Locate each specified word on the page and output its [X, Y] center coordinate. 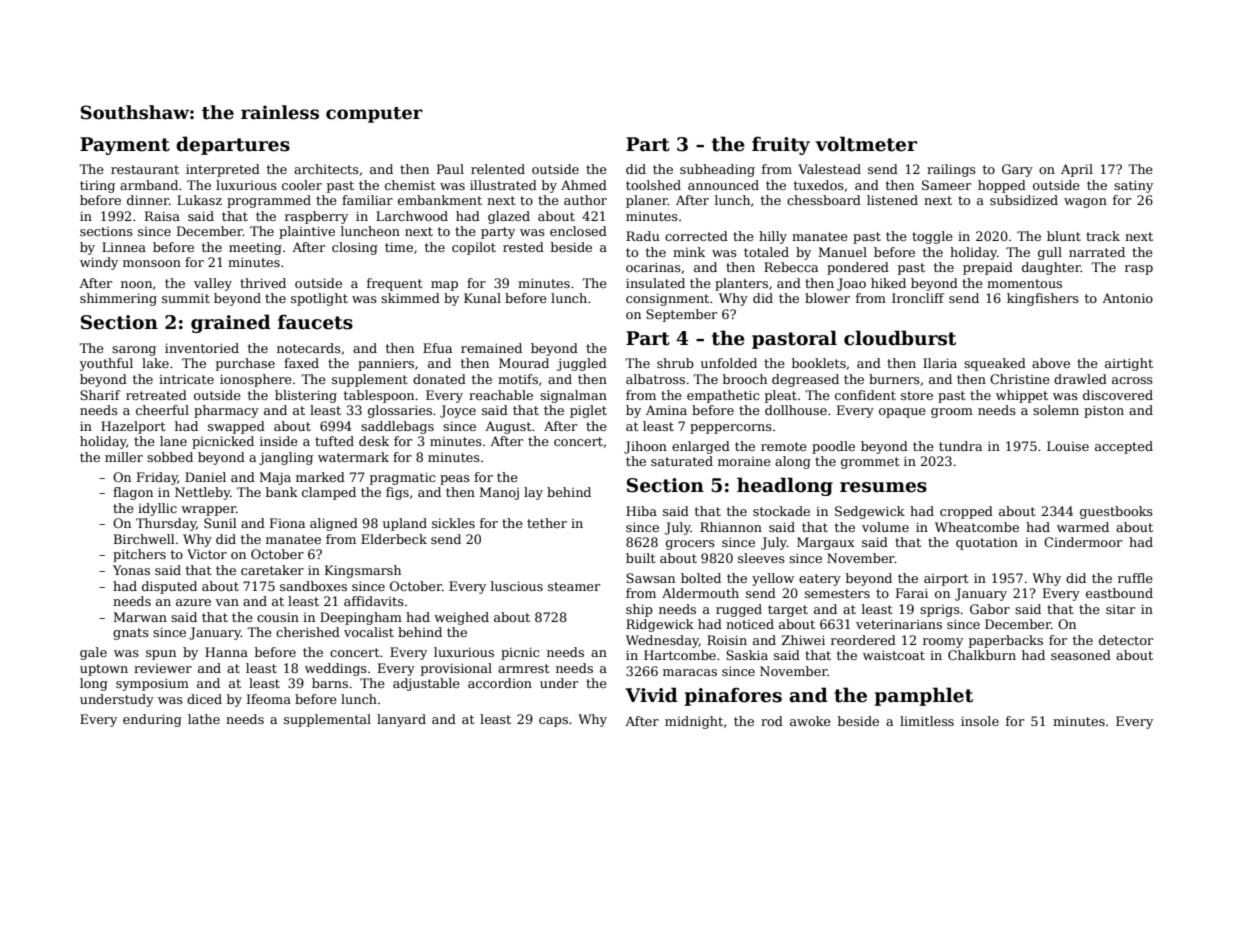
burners [894, 379]
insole [980, 721]
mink [689, 252]
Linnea [124, 247]
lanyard [401, 720]
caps [553, 722]
